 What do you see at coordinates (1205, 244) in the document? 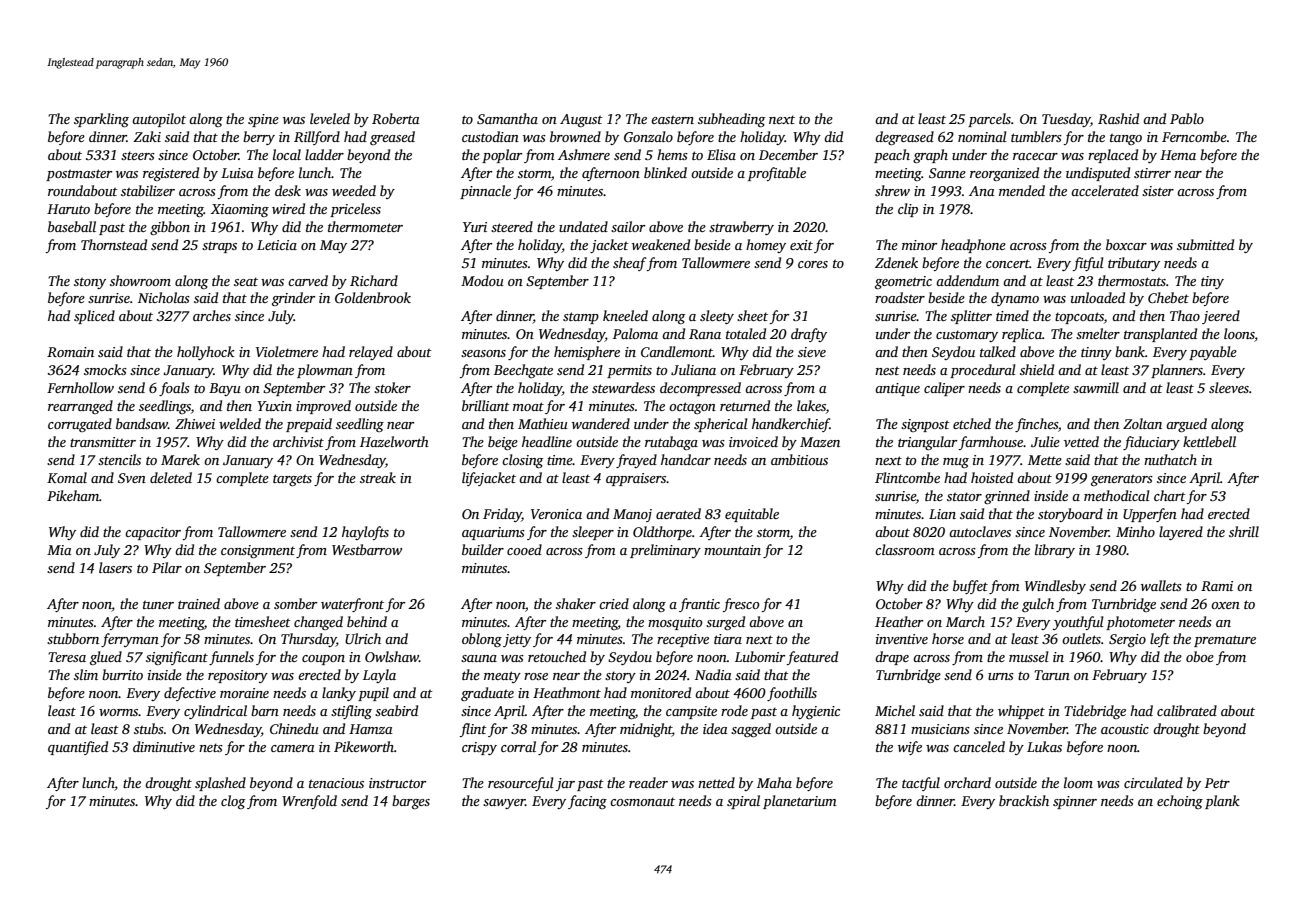
I see `submitted` at bounding box center [1205, 244].
